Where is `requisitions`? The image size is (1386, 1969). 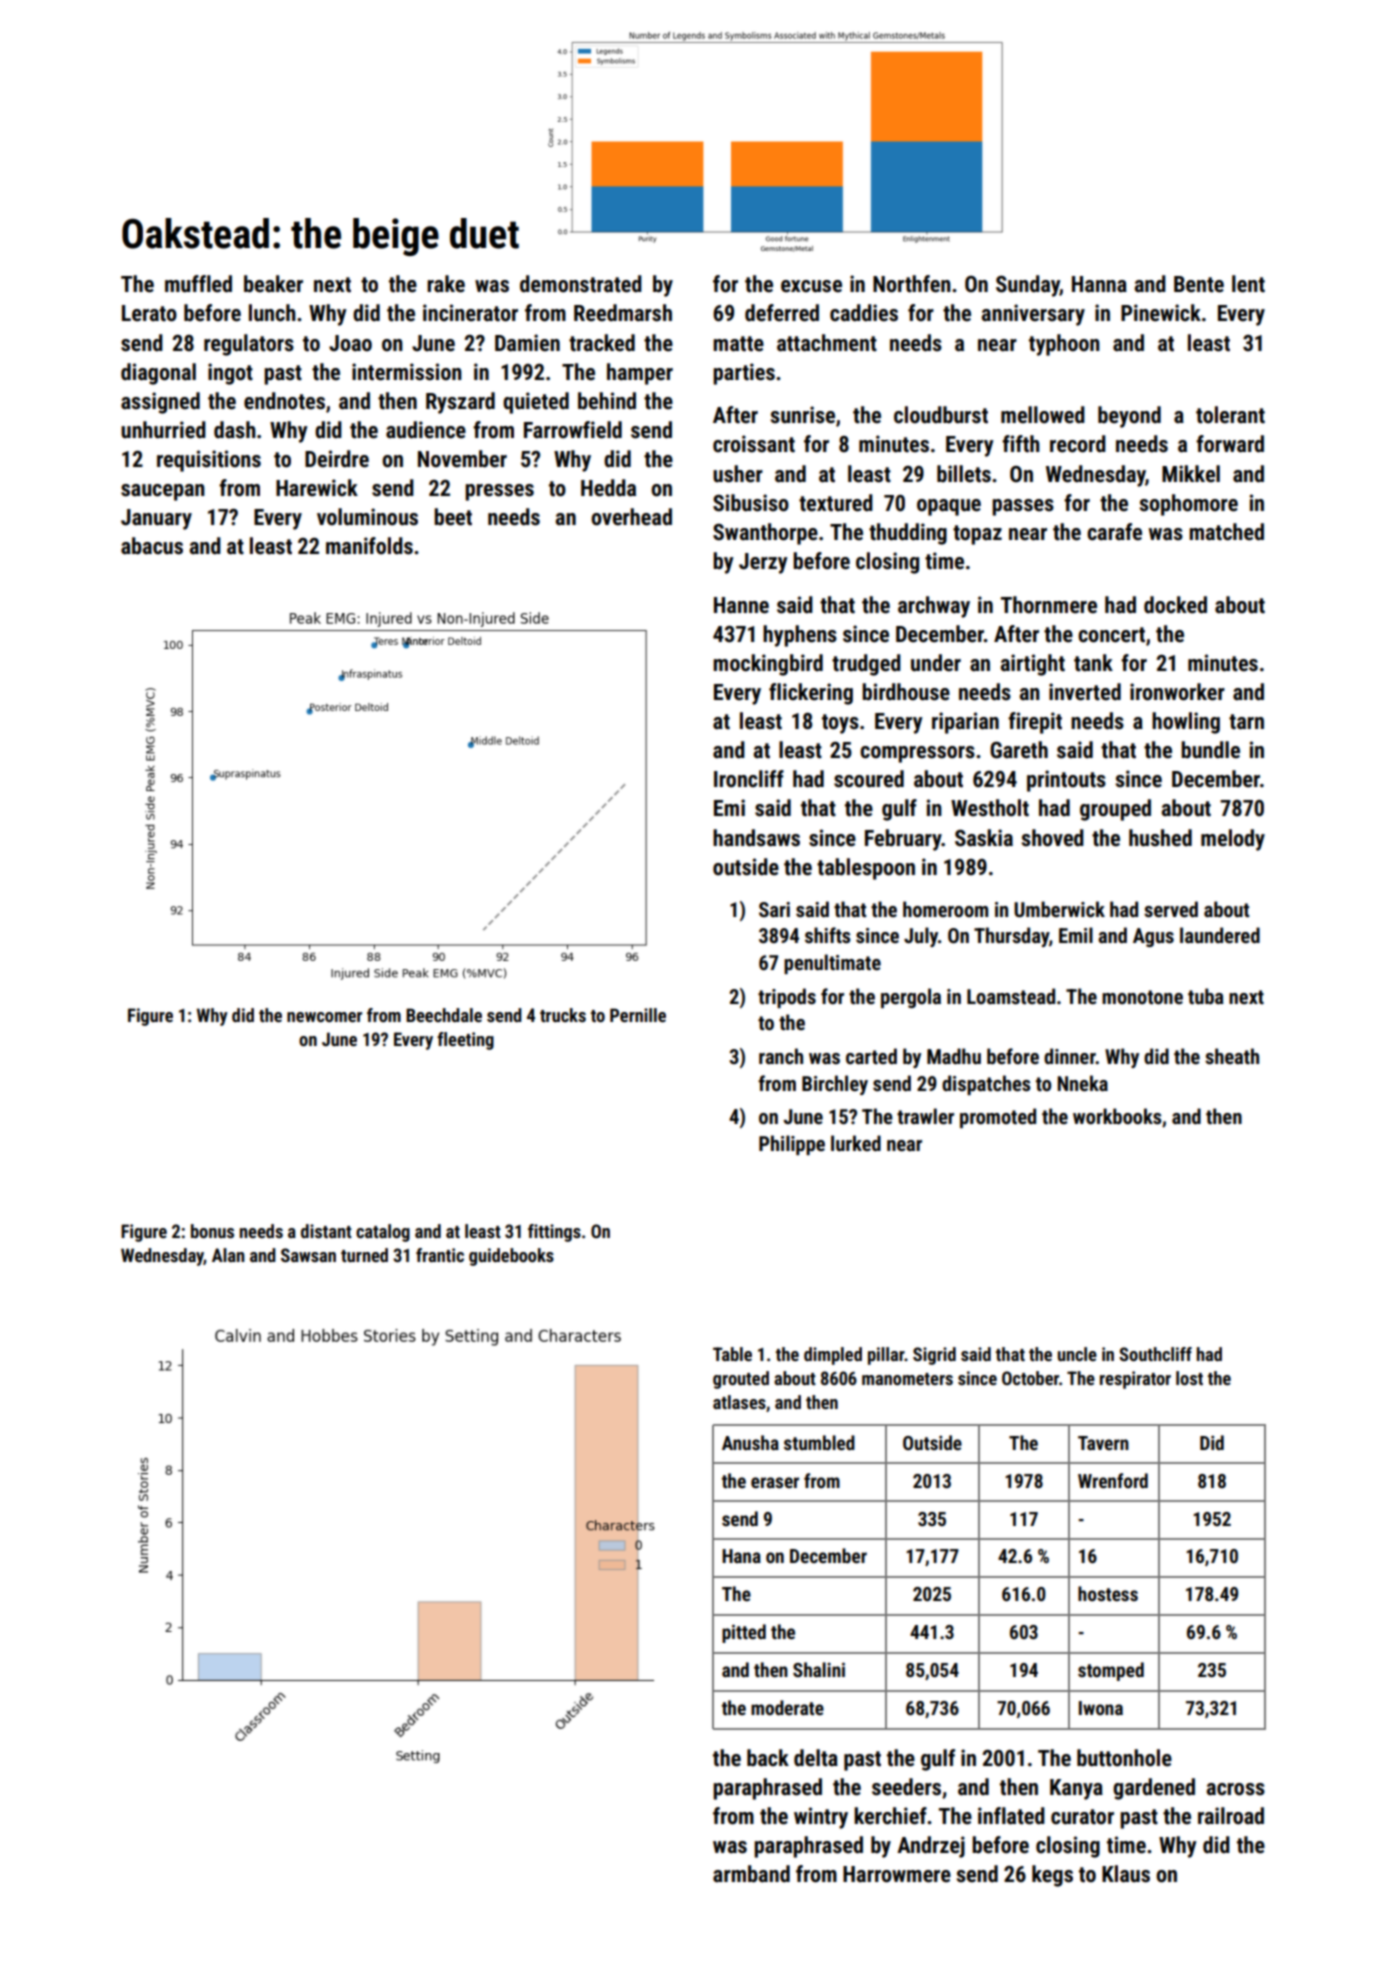 requisitions is located at coordinates (209, 461).
